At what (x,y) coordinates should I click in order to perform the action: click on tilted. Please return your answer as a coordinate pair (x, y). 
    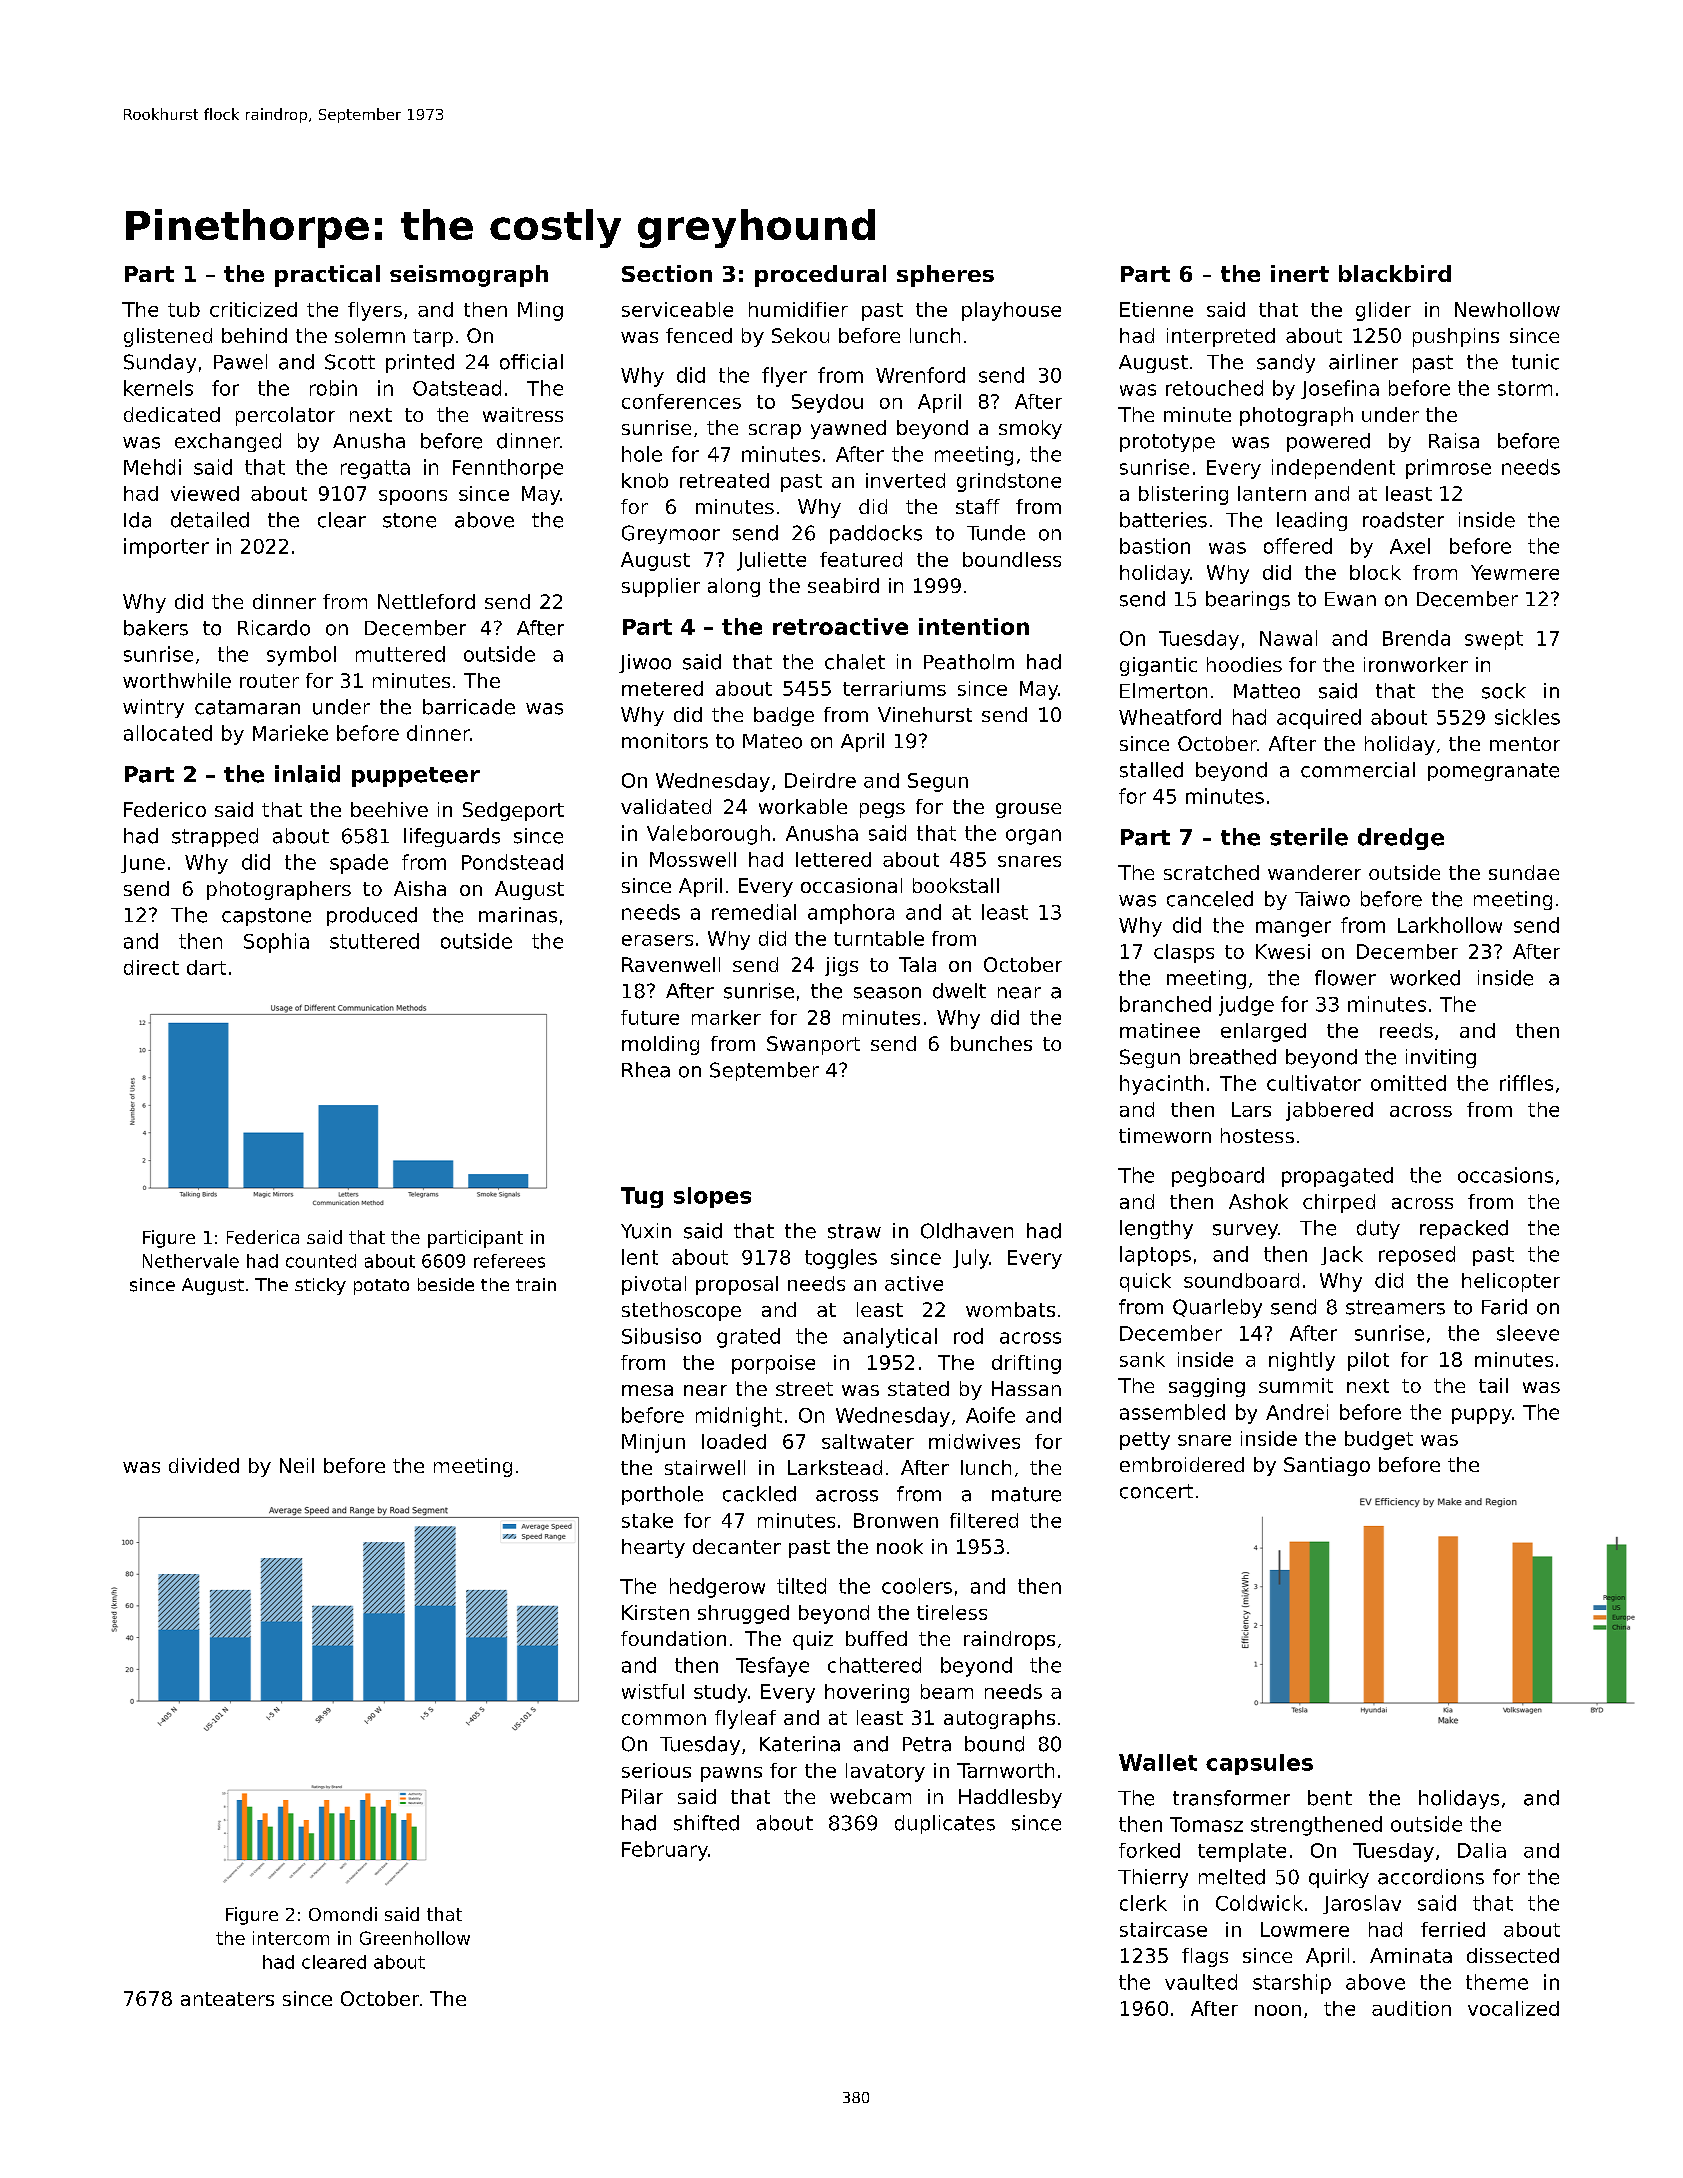
    Looking at the image, I should click on (801, 1586).
